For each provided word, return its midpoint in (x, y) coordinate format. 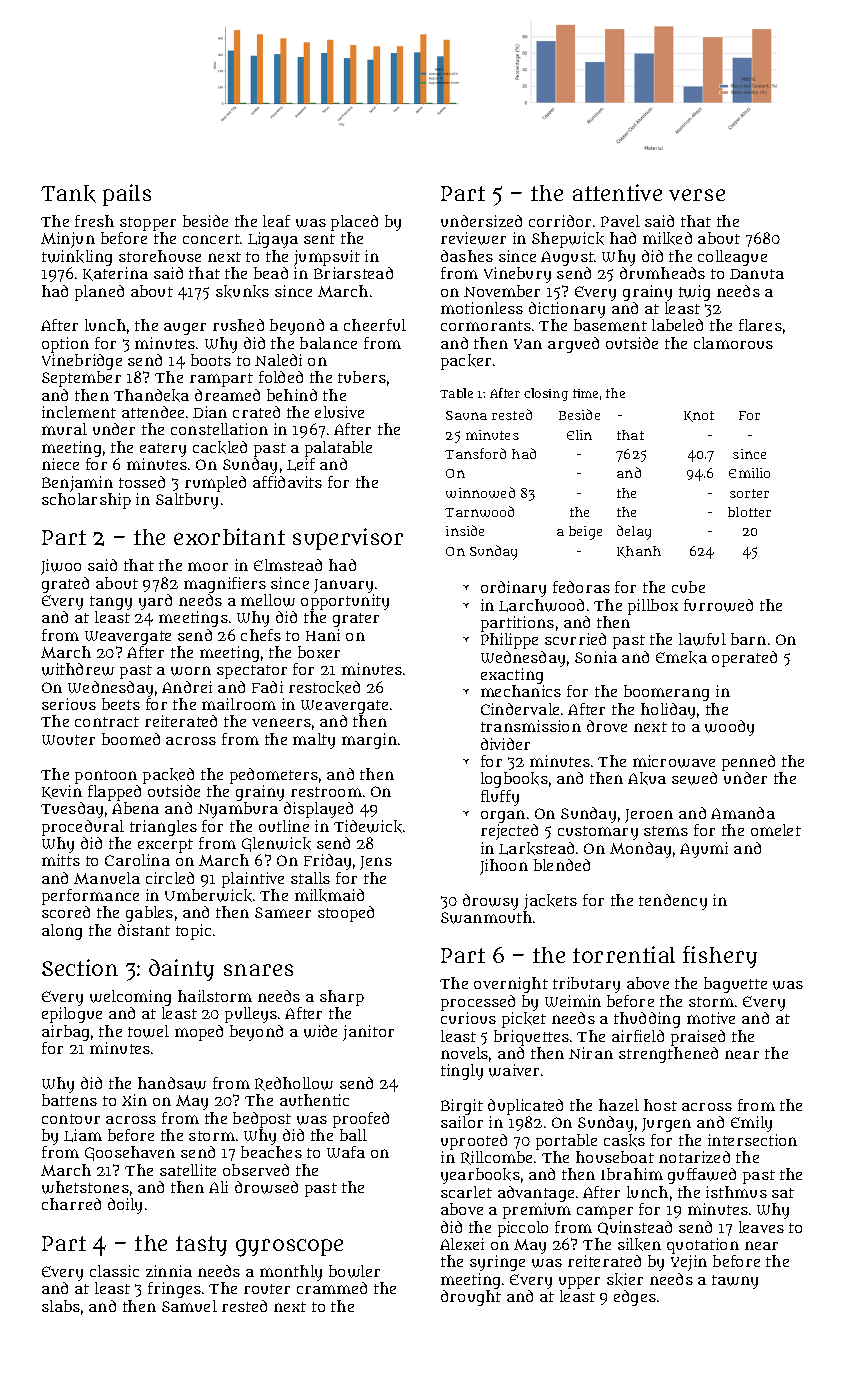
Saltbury (187, 501)
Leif (301, 464)
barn (748, 639)
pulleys (251, 1015)
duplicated (525, 1107)
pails (127, 195)
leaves (761, 1227)
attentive (617, 192)
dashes (467, 256)
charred (71, 1204)
